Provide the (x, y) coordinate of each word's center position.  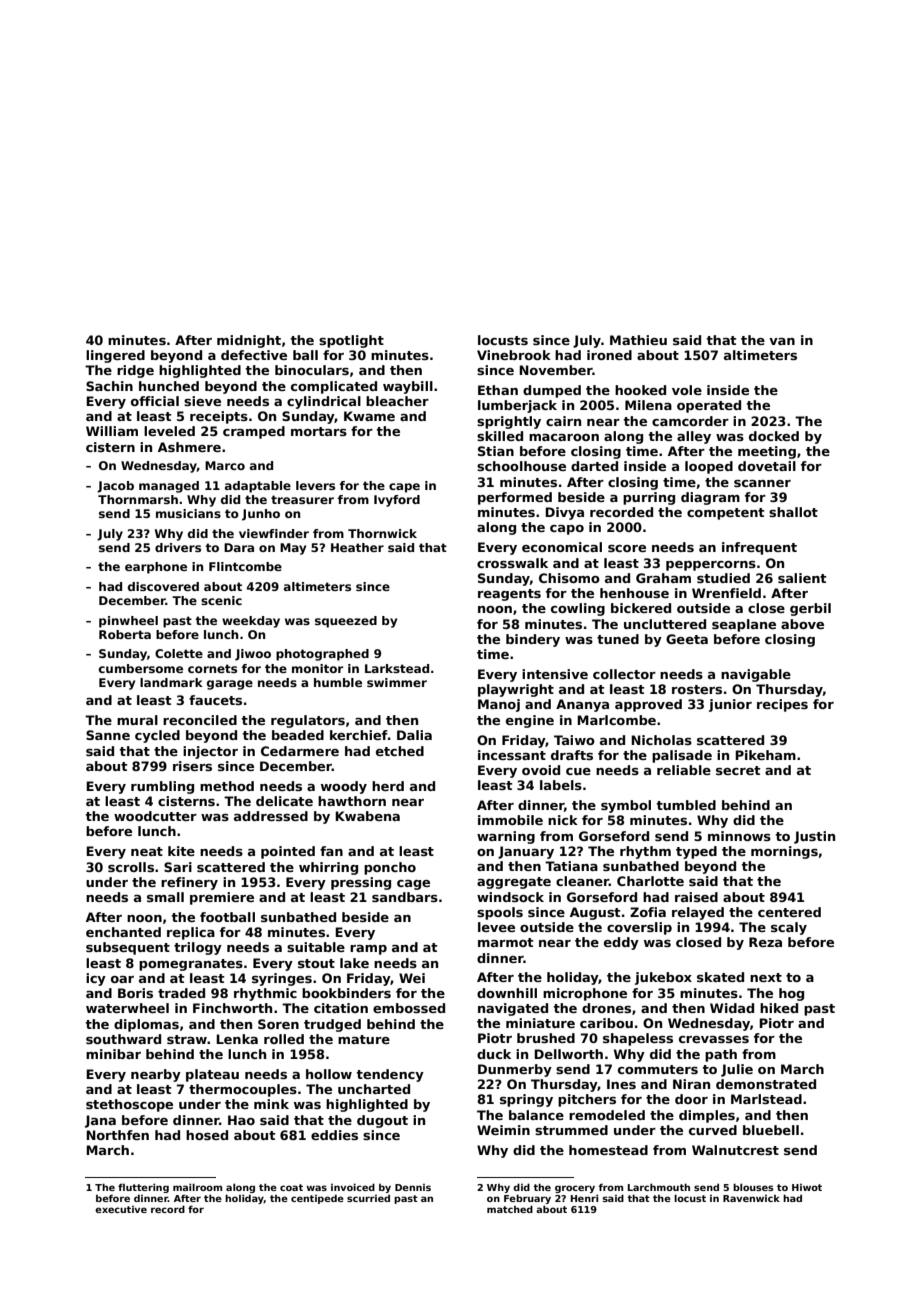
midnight (249, 341)
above (802, 624)
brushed (546, 1038)
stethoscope (129, 1105)
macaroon (564, 437)
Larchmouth (659, 1187)
